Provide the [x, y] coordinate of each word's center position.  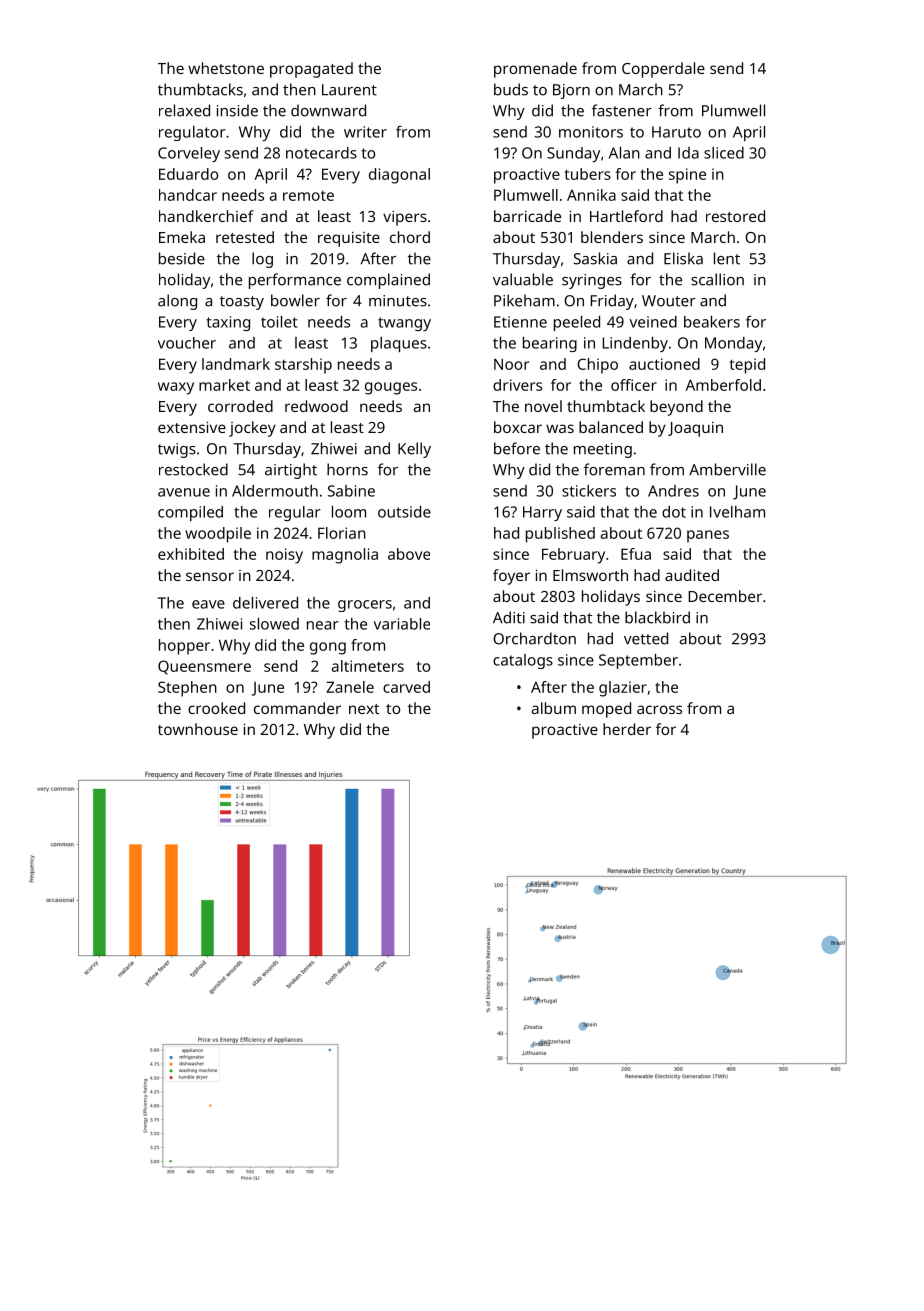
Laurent [349, 90]
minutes [398, 301]
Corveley [189, 154]
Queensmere [204, 667]
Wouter [669, 301]
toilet [279, 322]
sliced [724, 153]
